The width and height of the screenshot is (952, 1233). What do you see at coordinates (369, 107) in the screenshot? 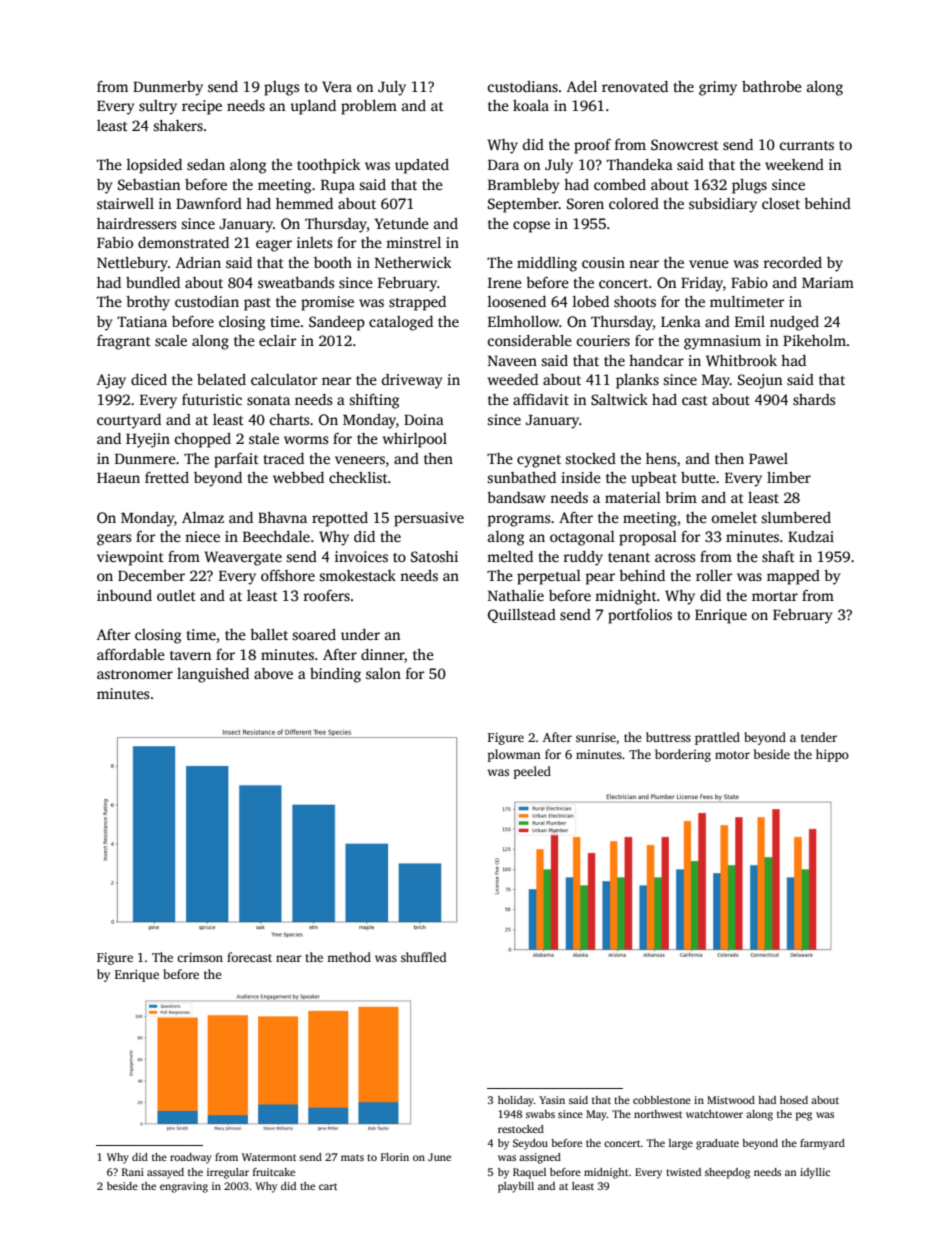
I see `problem` at bounding box center [369, 107].
